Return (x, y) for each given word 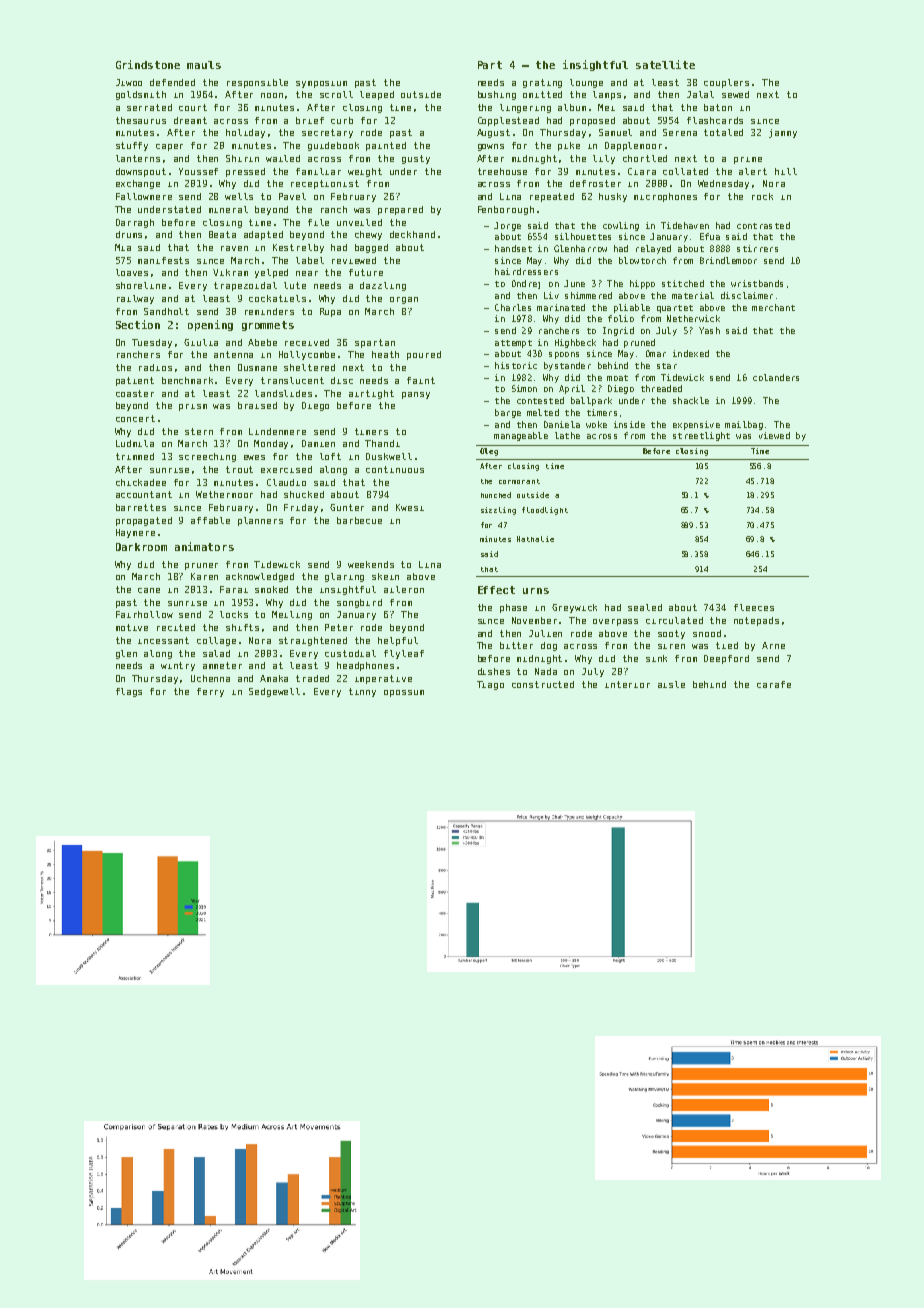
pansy (416, 395)
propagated (144, 521)
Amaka (274, 678)
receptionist (325, 184)
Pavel (292, 196)
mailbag (744, 425)
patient (135, 381)
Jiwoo (129, 82)
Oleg (489, 452)
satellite (665, 64)
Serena (680, 132)
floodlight (545, 511)
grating (542, 83)
